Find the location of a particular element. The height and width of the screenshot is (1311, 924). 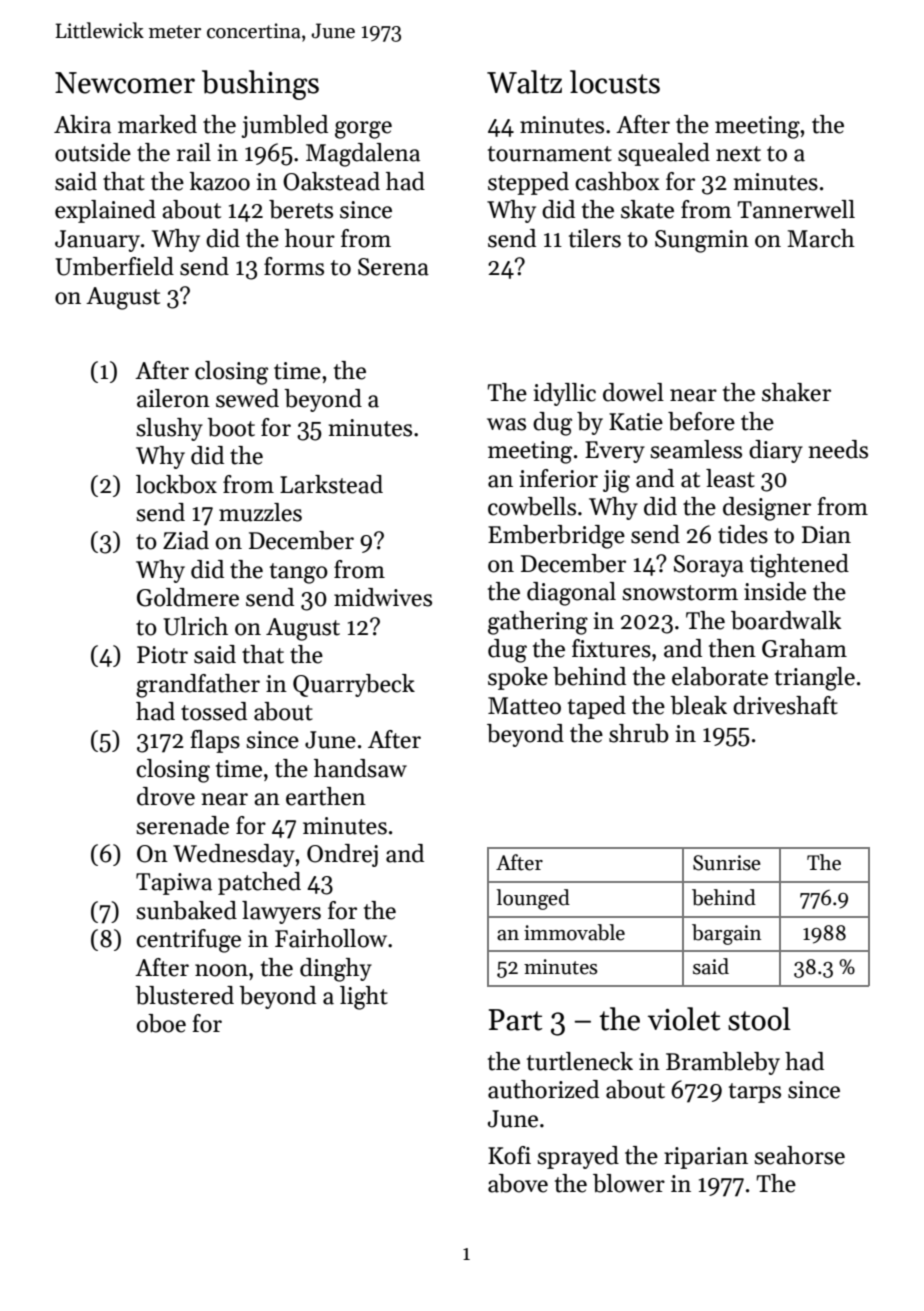

locusts is located at coordinates (615, 82).
